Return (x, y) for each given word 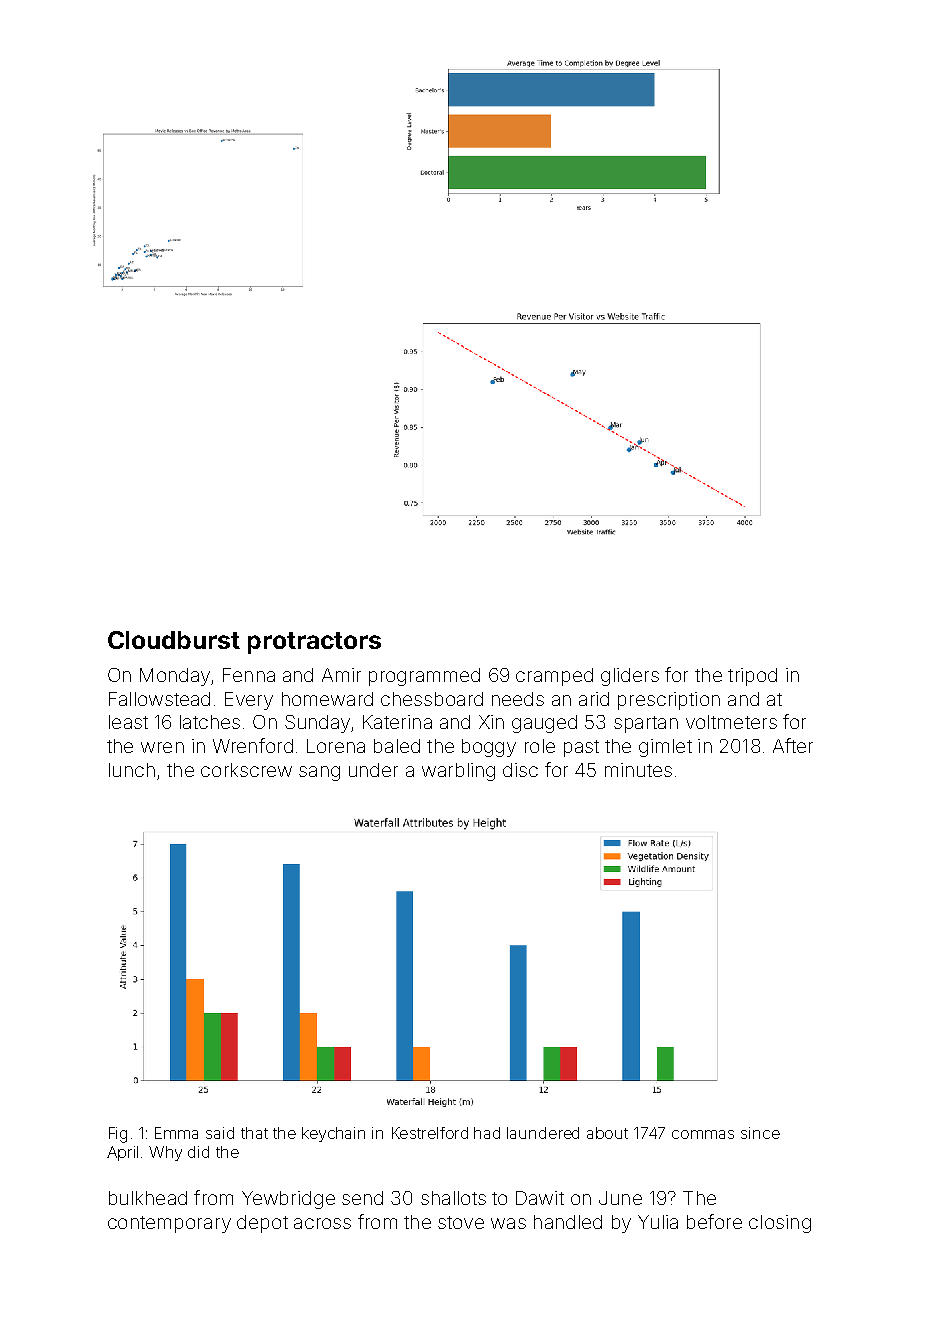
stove (461, 1222)
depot (262, 1224)
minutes (638, 770)
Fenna (249, 675)
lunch (132, 770)
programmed (424, 677)
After (793, 745)
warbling (458, 772)
